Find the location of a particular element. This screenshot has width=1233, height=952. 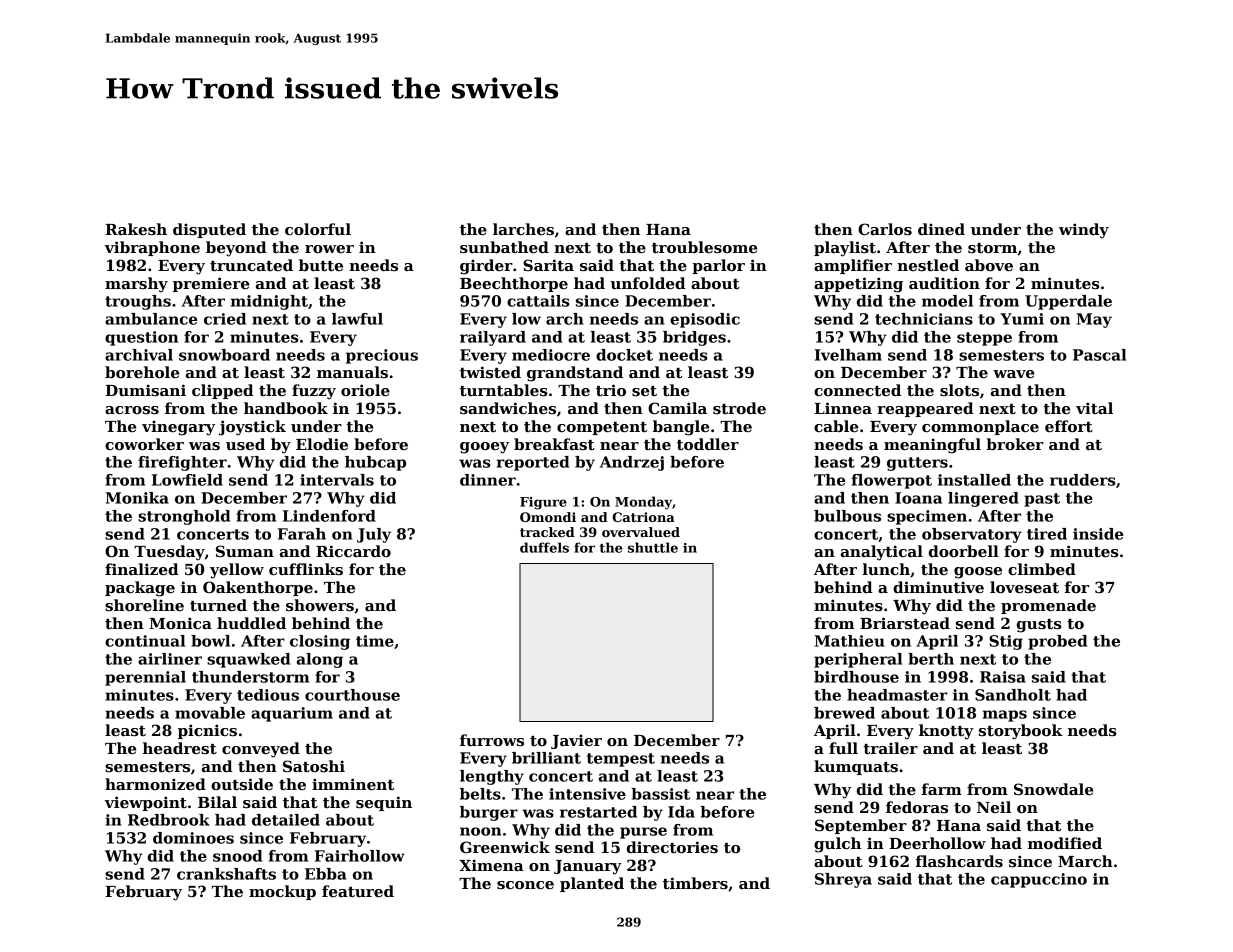

tempest is located at coordinates (621, 760).
